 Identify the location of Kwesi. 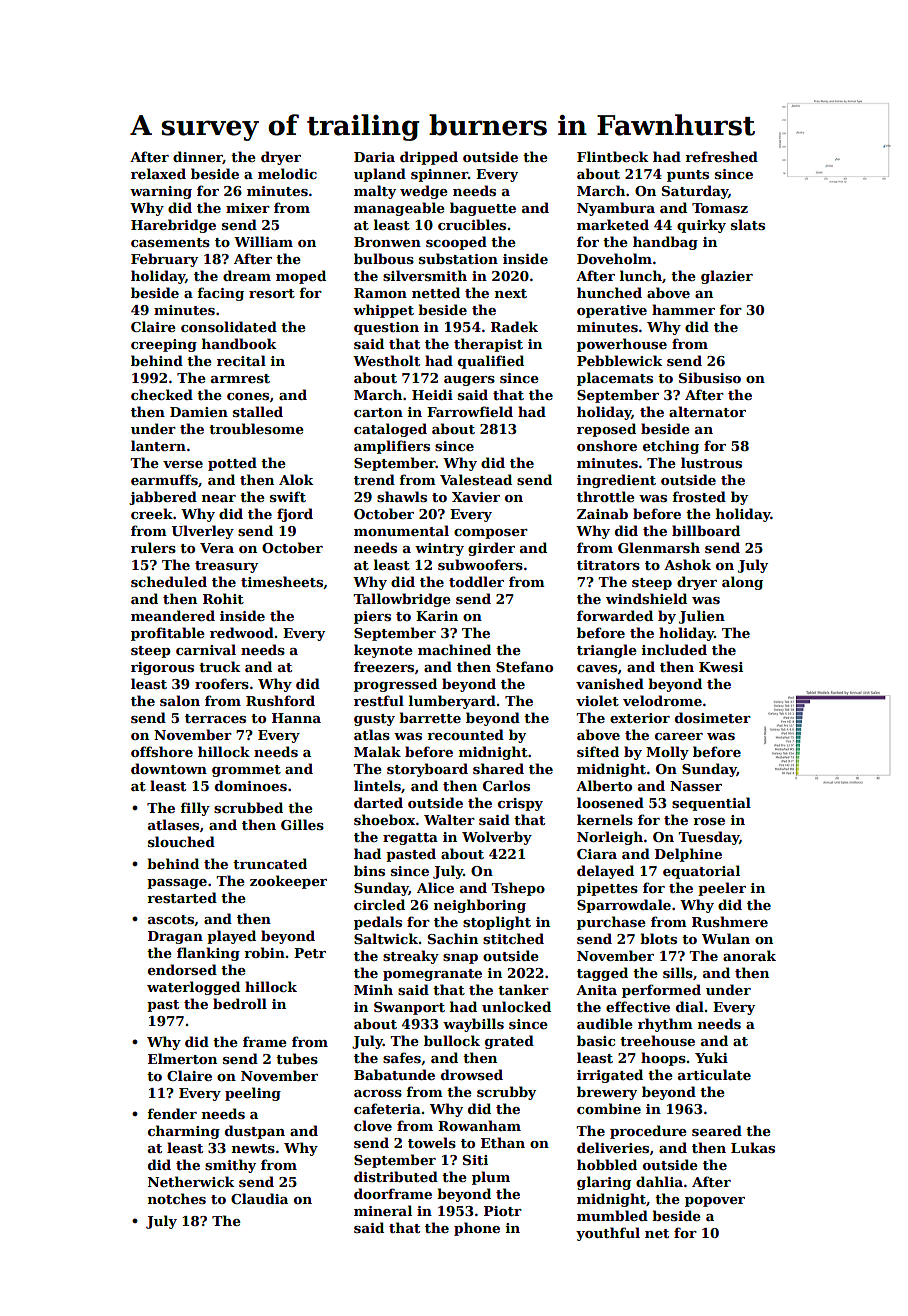
(721, 667).
